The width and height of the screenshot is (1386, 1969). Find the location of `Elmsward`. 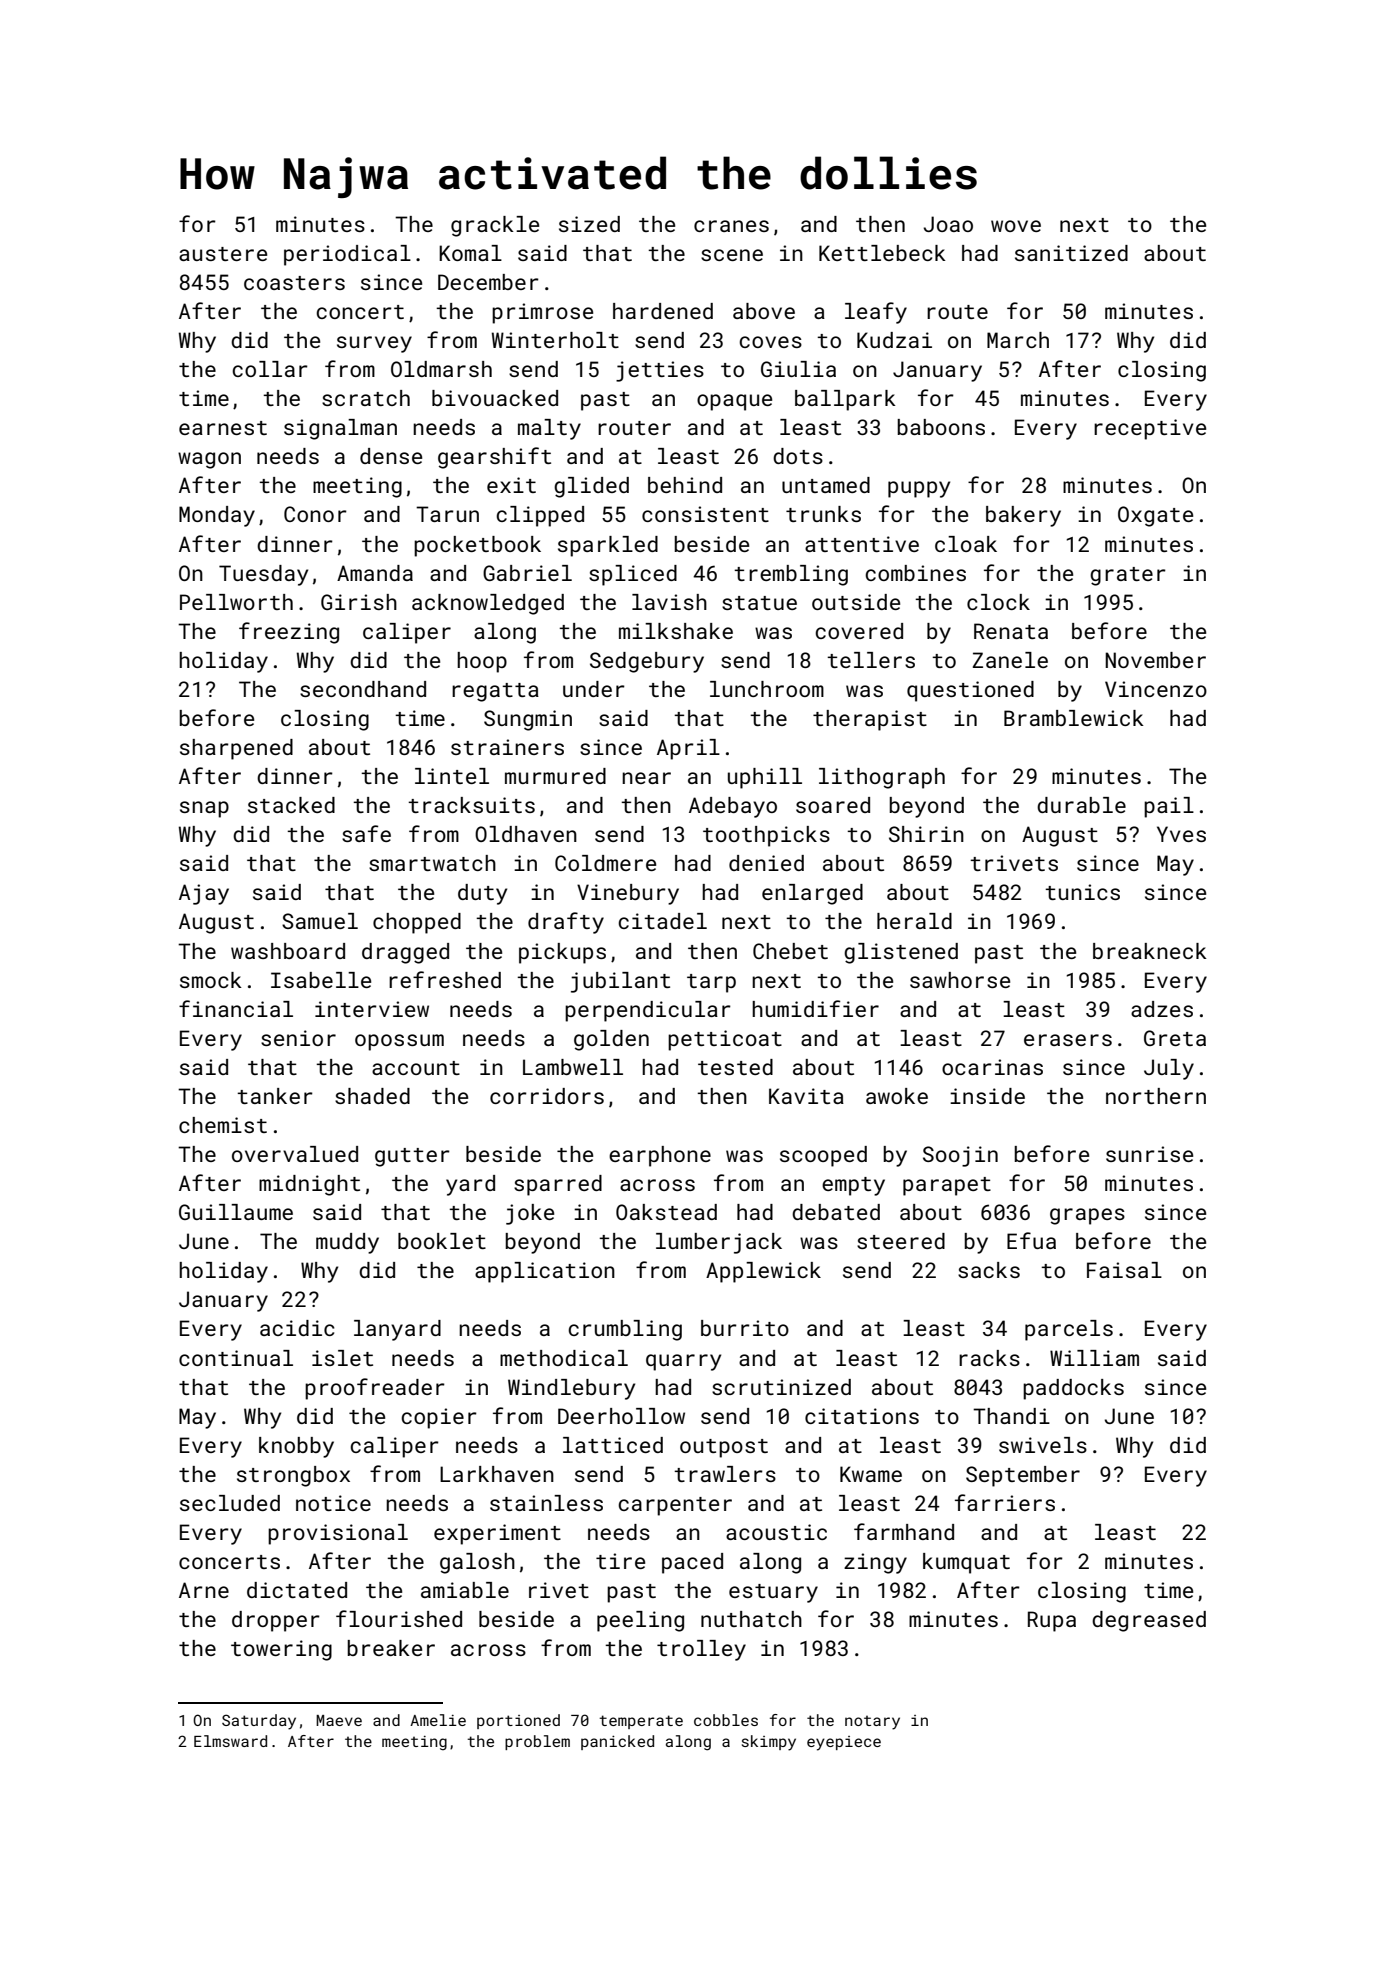

Elmsward is located at coordinates (230, 1741).
